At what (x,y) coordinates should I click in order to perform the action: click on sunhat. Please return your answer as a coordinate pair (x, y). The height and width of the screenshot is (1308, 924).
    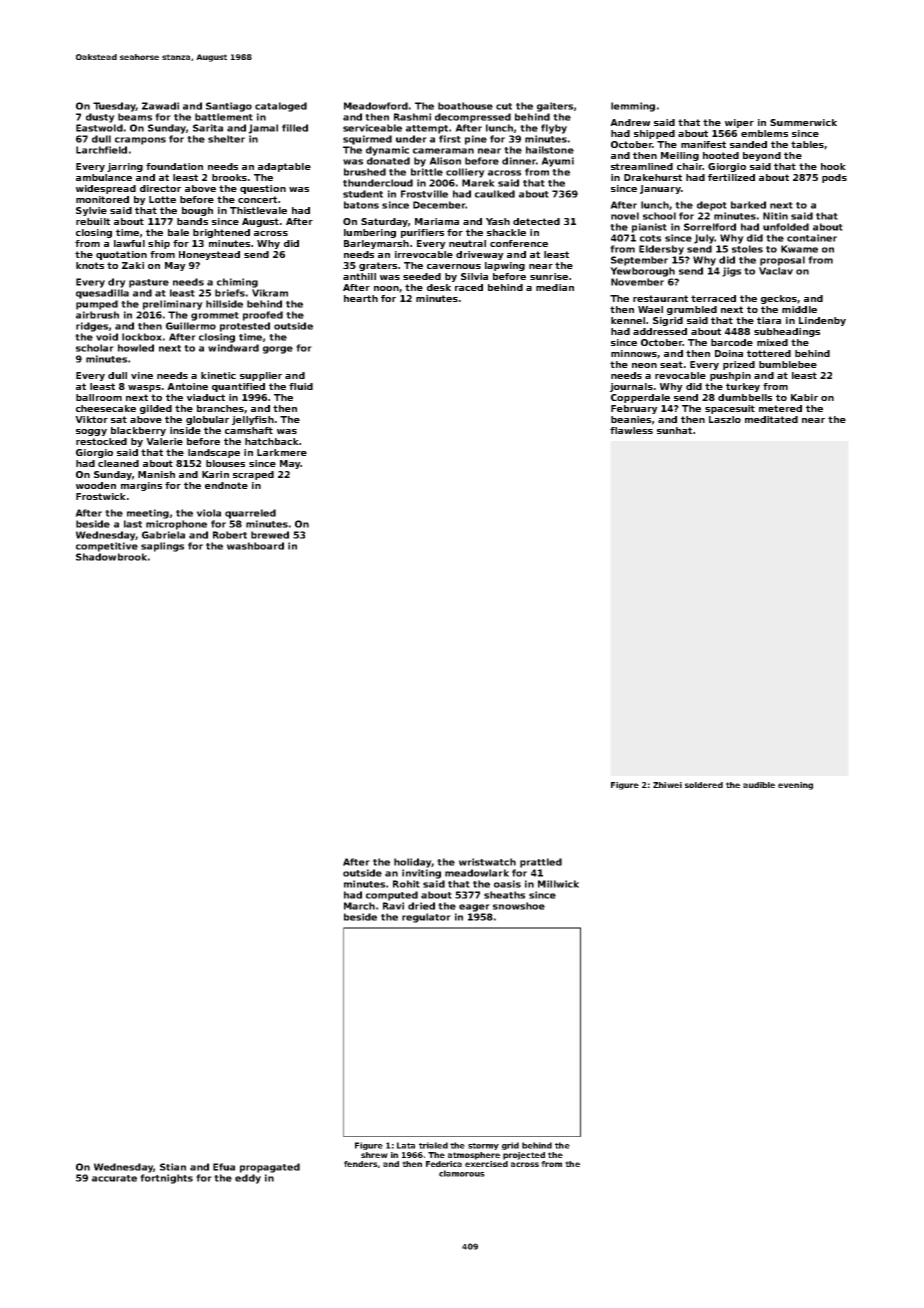
    Looking at the image, I should click on (674, 430).
